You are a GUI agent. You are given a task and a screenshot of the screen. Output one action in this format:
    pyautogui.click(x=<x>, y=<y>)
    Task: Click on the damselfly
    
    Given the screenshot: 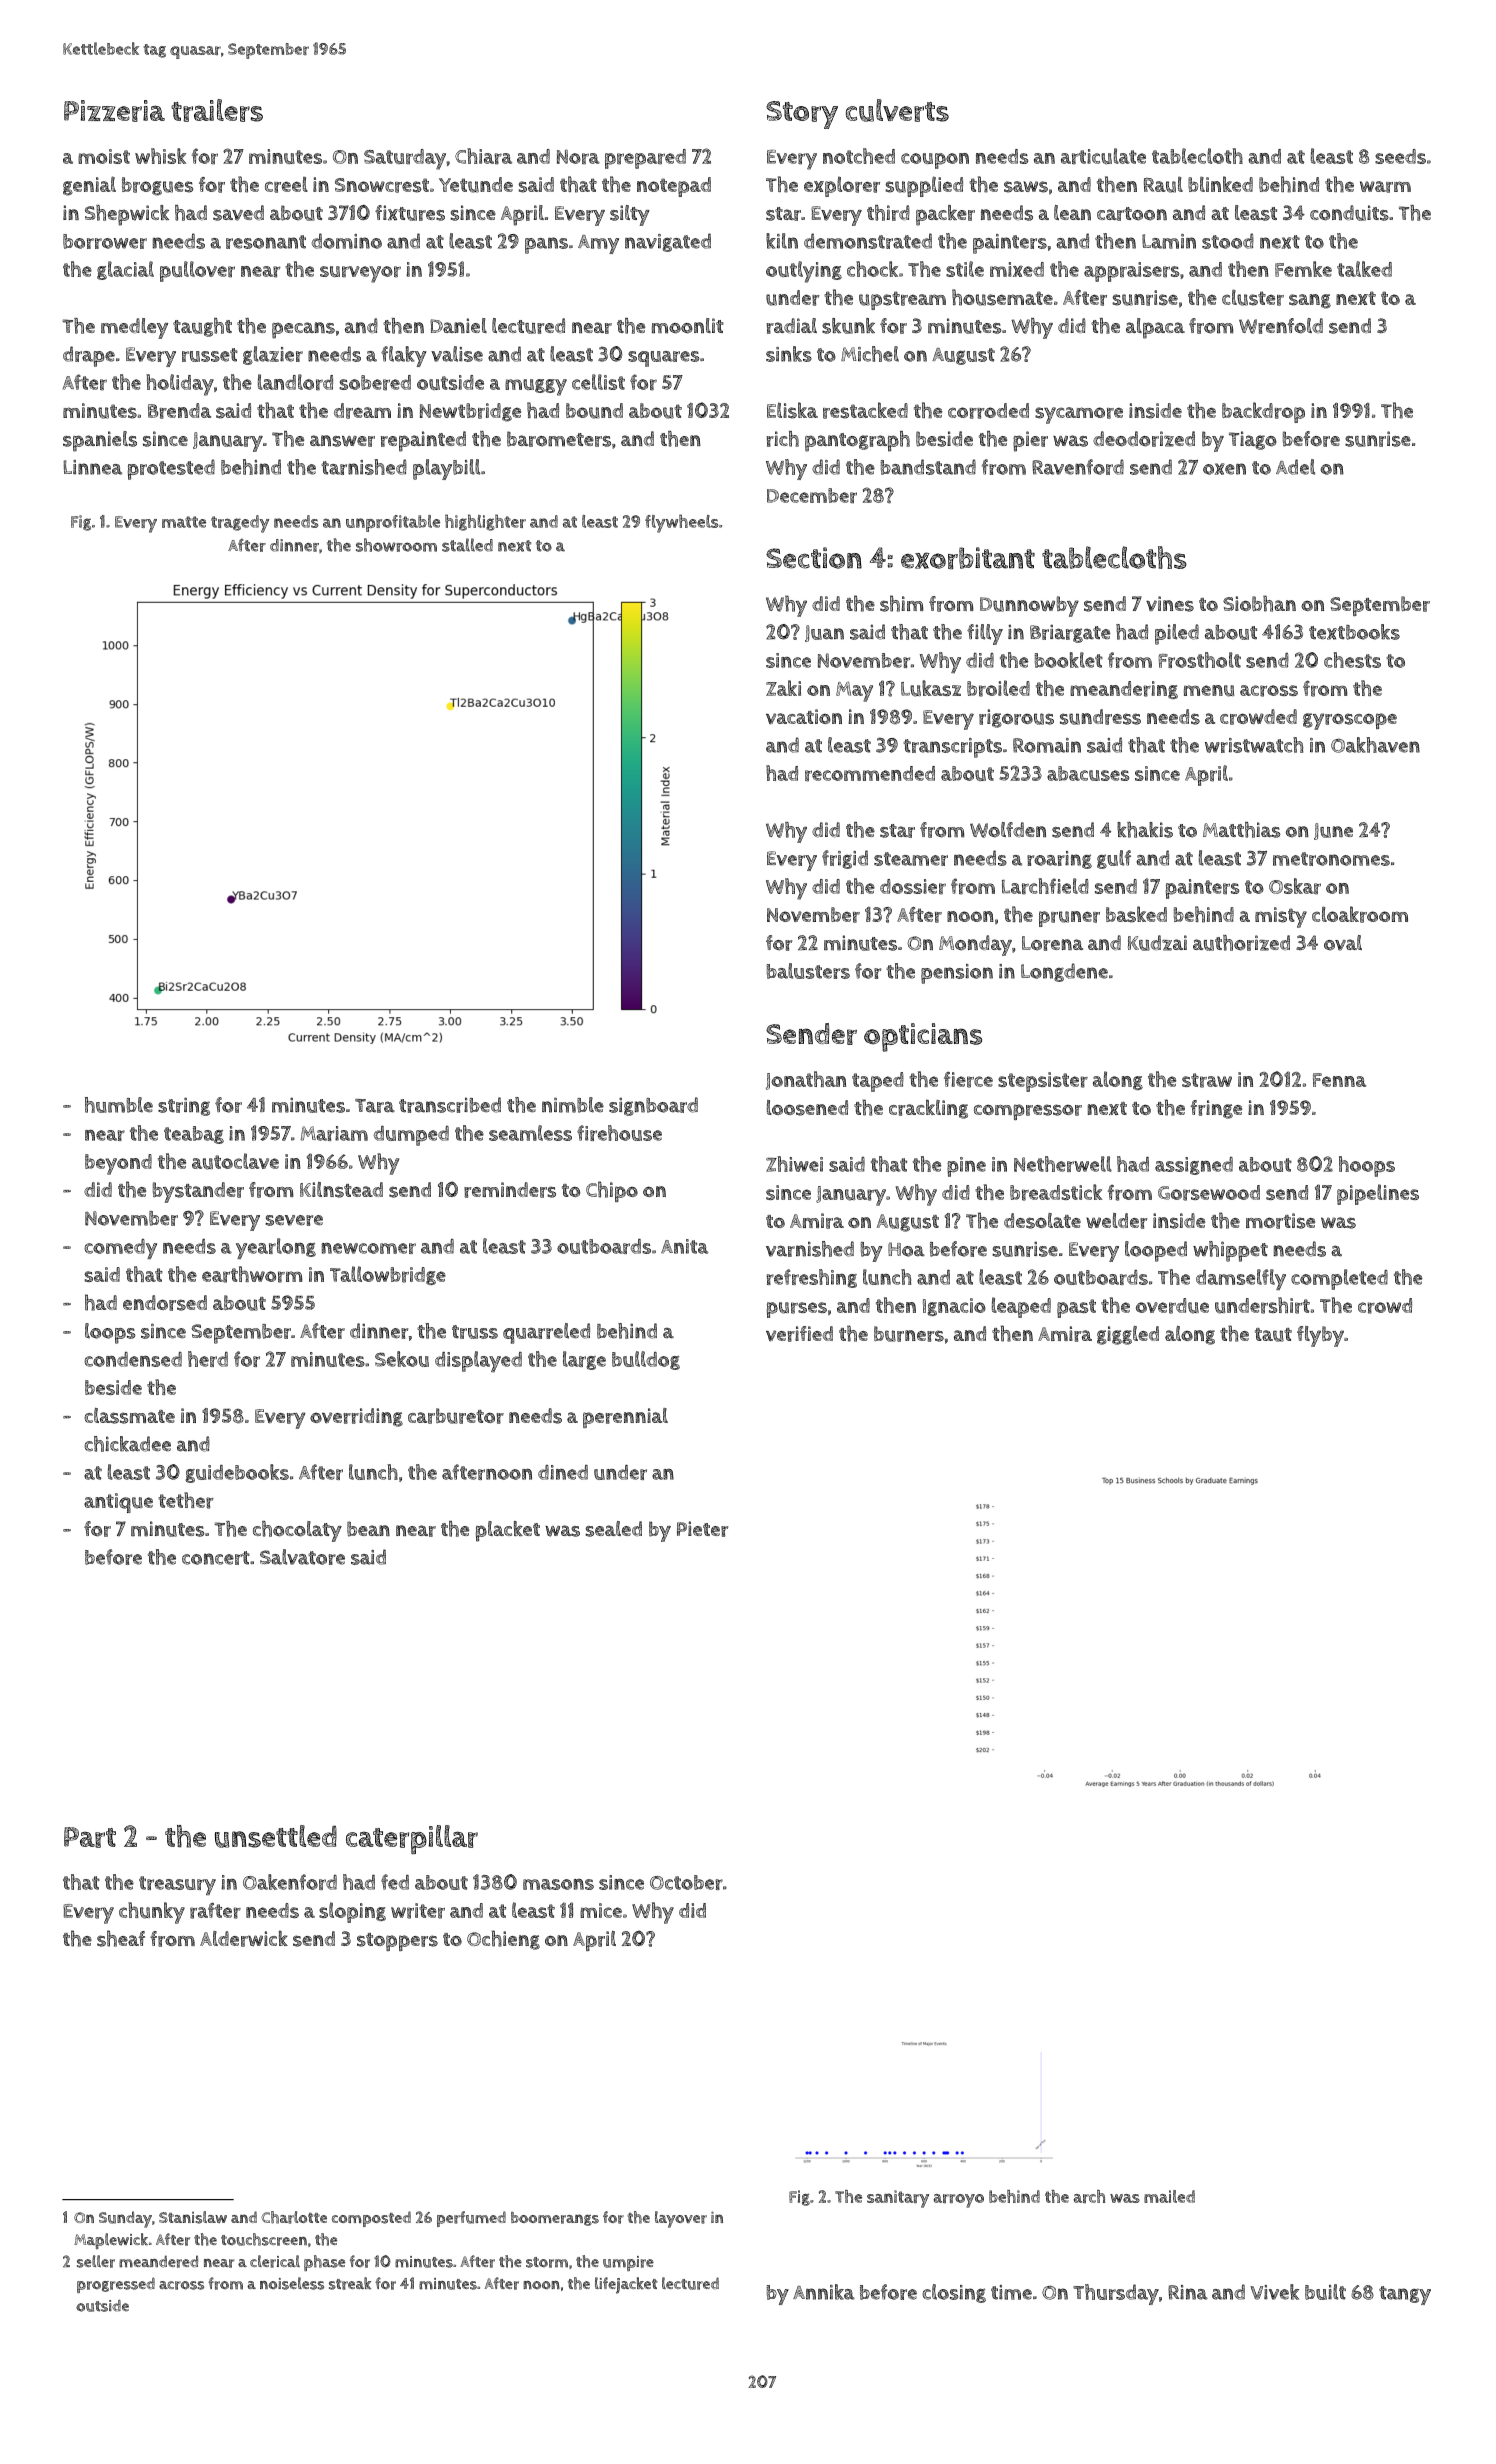 What is the action you would take?
    pyautogui.click(x=1241, y=1279)
